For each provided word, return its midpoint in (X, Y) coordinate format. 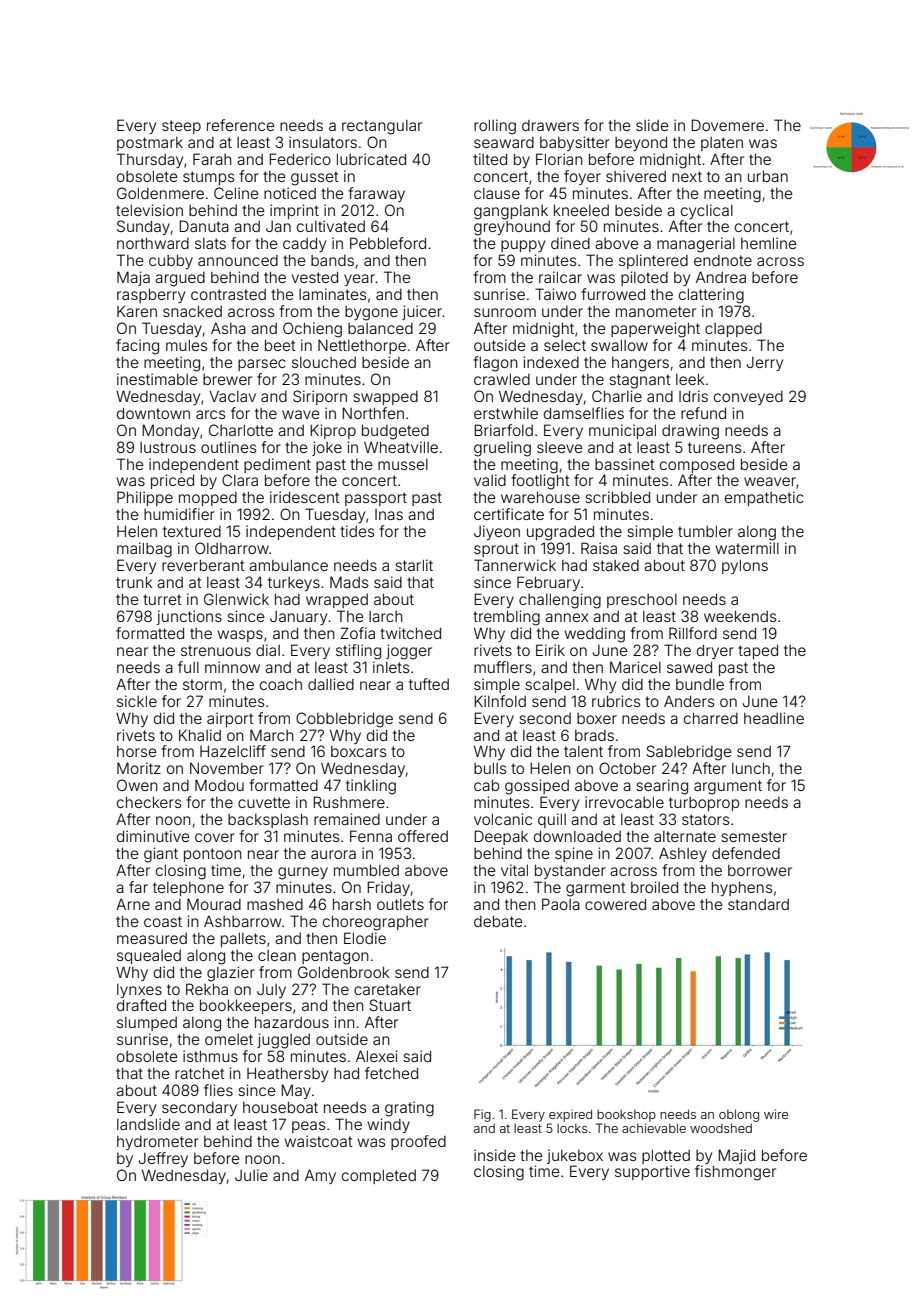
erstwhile (506, 413)
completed (379, 1176)
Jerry (765, 364)
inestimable (157, 379)
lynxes (139, 991)
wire (776, 1114)
